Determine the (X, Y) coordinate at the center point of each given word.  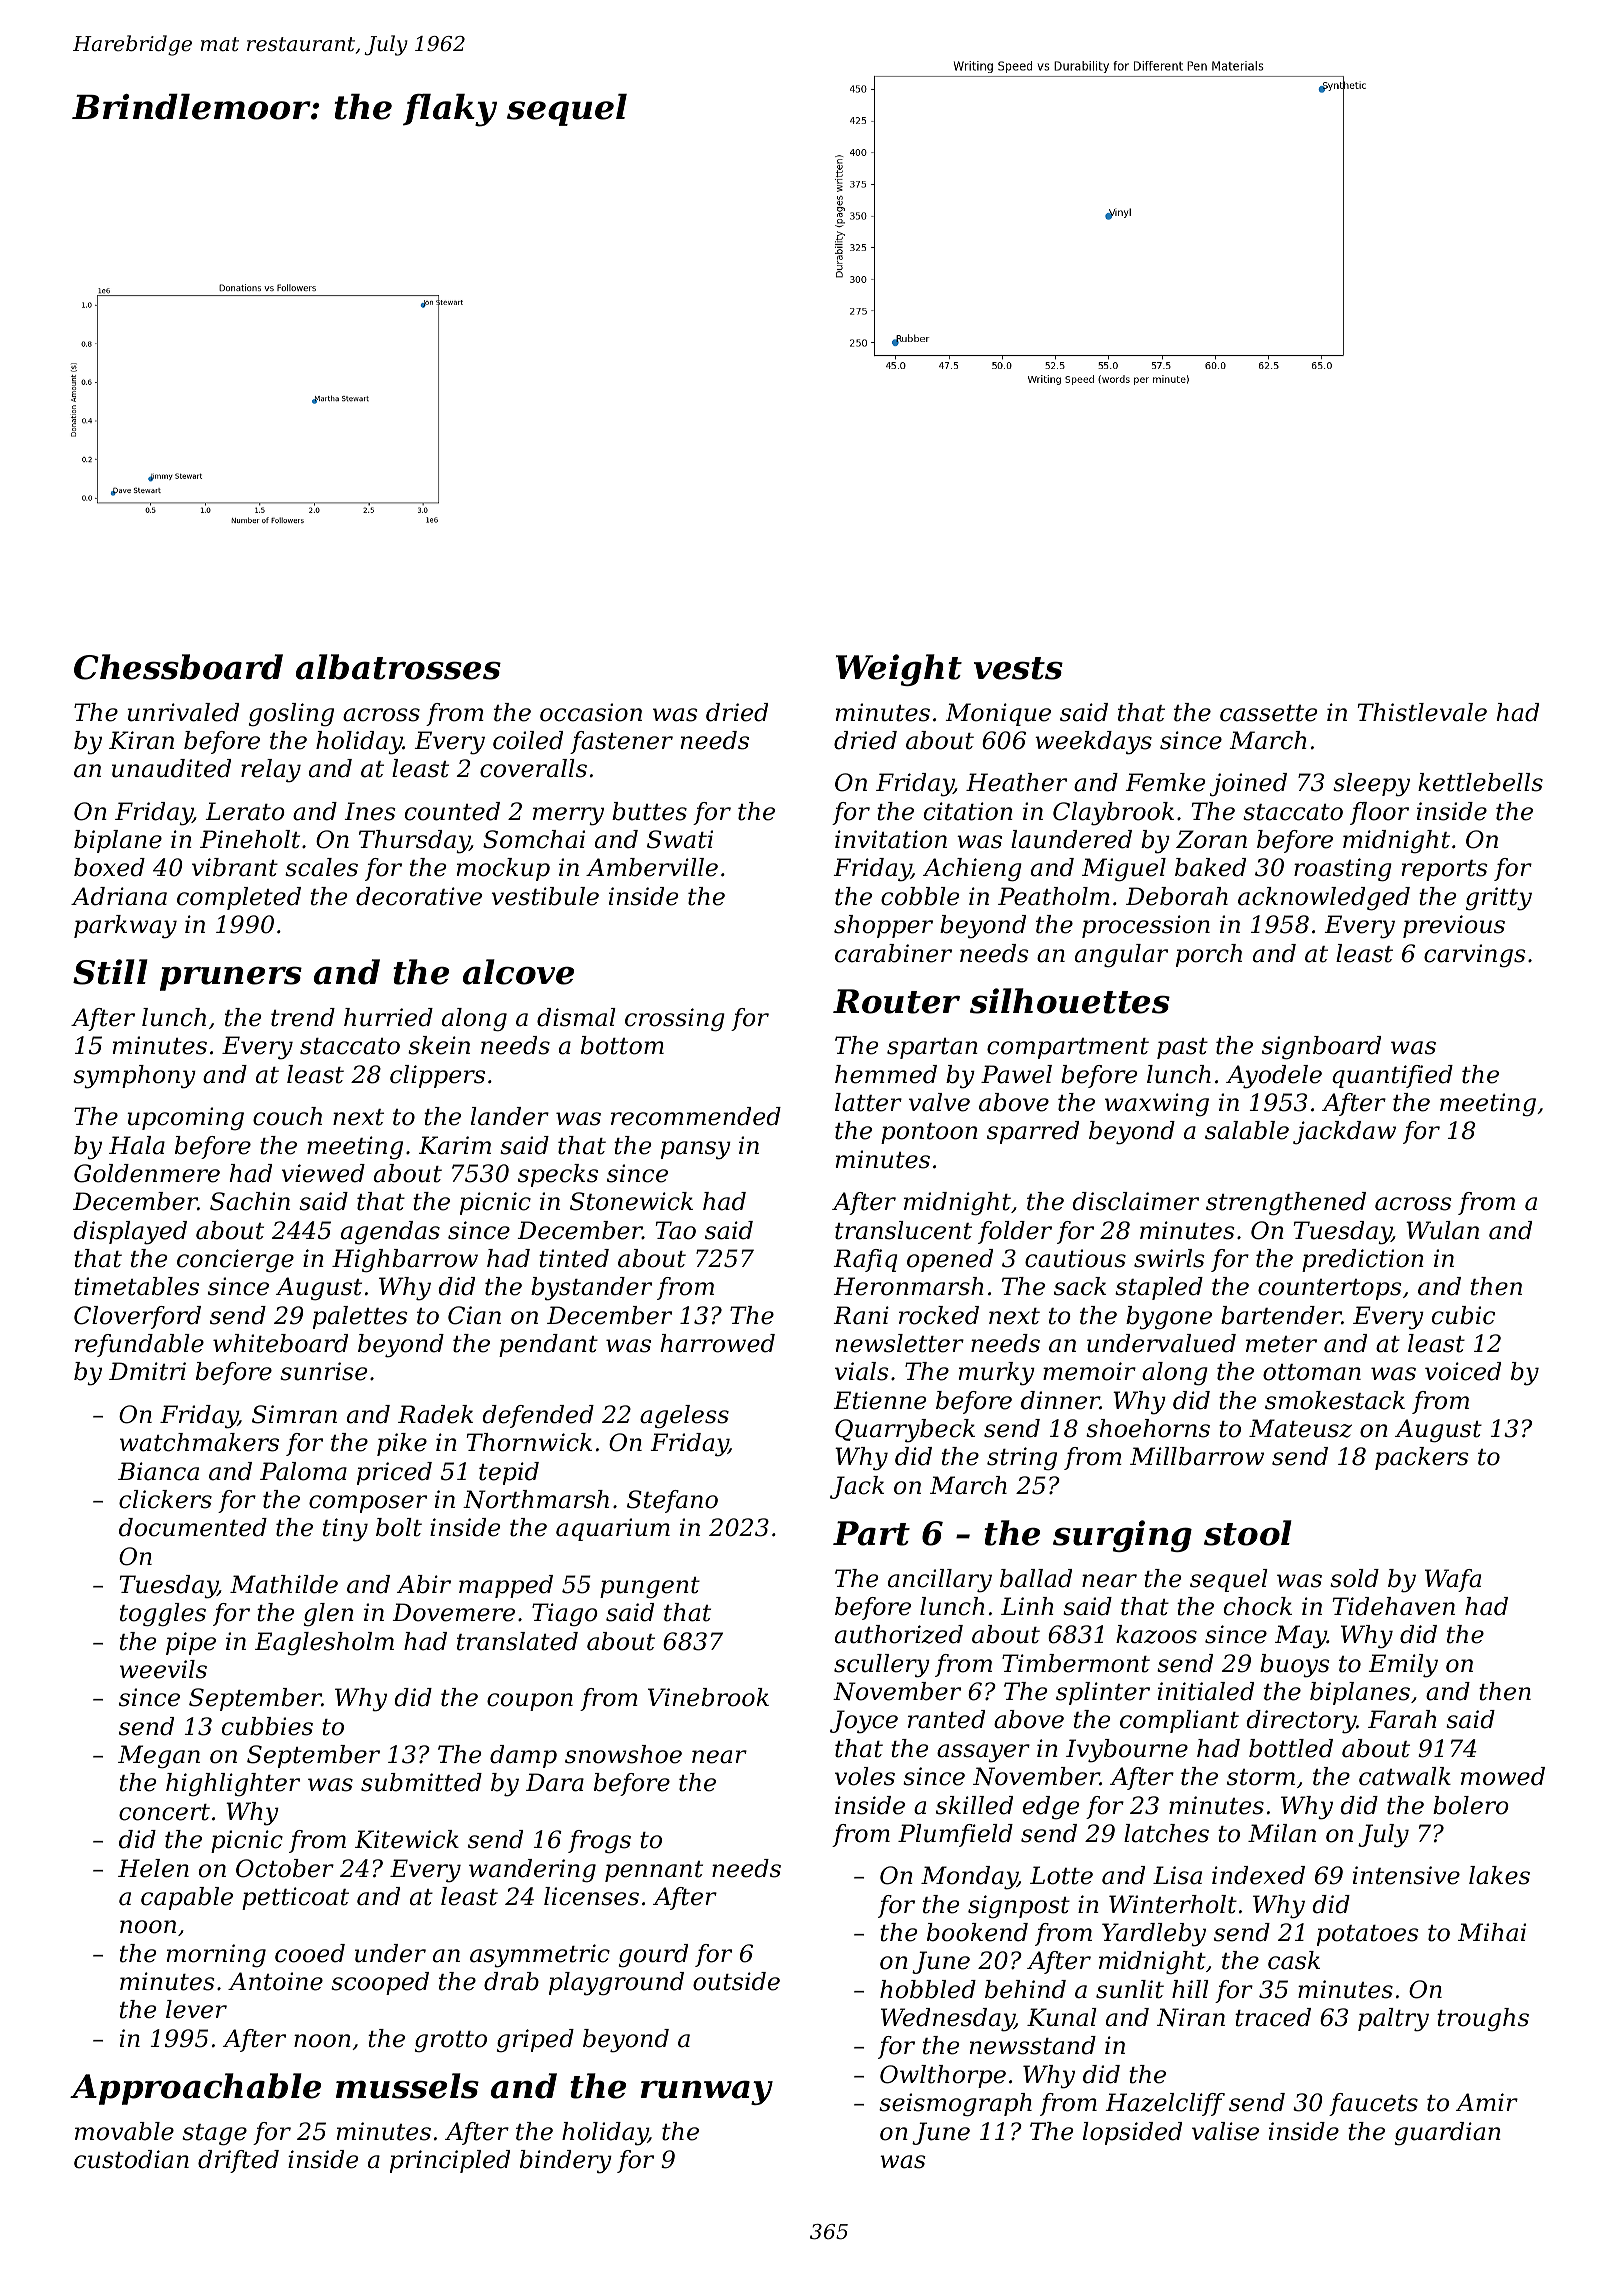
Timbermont (1076, 1663)
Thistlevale (1422, 712)
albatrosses (398, 667)
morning (216, 1956)
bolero (1471, 1805)
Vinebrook (708, 1697)
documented (193, 1527)
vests (1018, 668)
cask (1294, 1960)
